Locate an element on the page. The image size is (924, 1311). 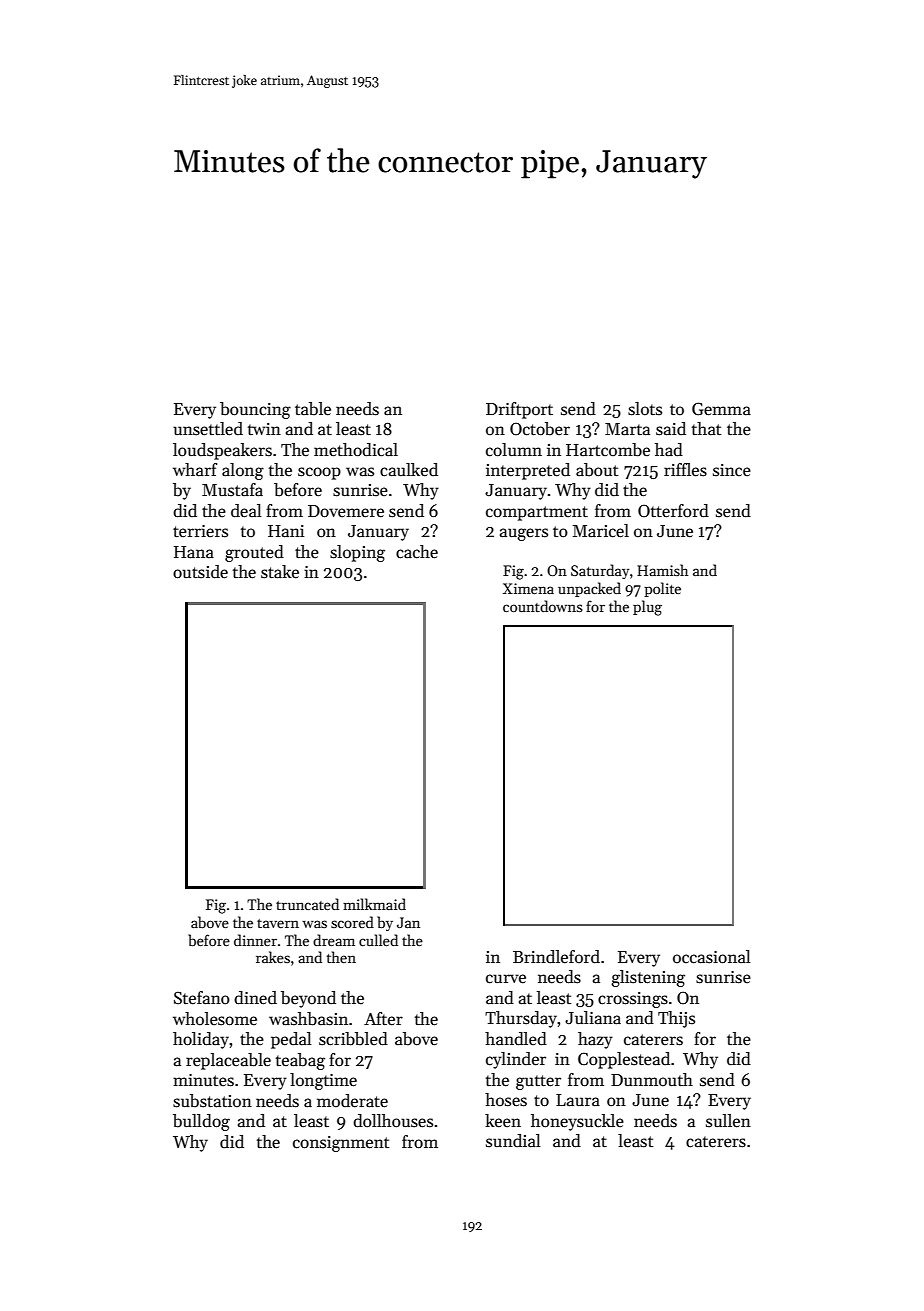
replaceable is located at coordinates (228, 1061).
